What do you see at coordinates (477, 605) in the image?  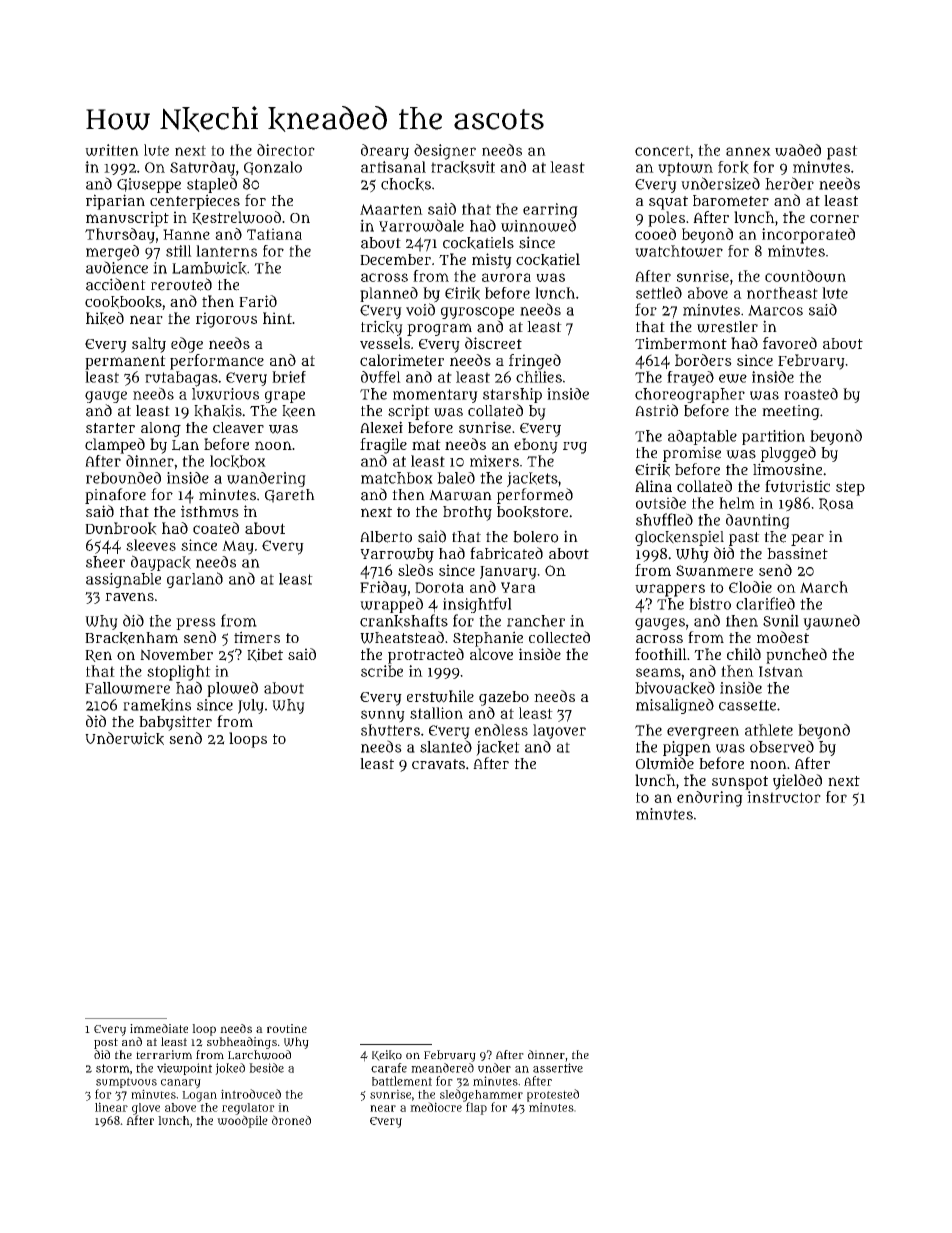 I see `insightful` at bounding box center [477, 605].
